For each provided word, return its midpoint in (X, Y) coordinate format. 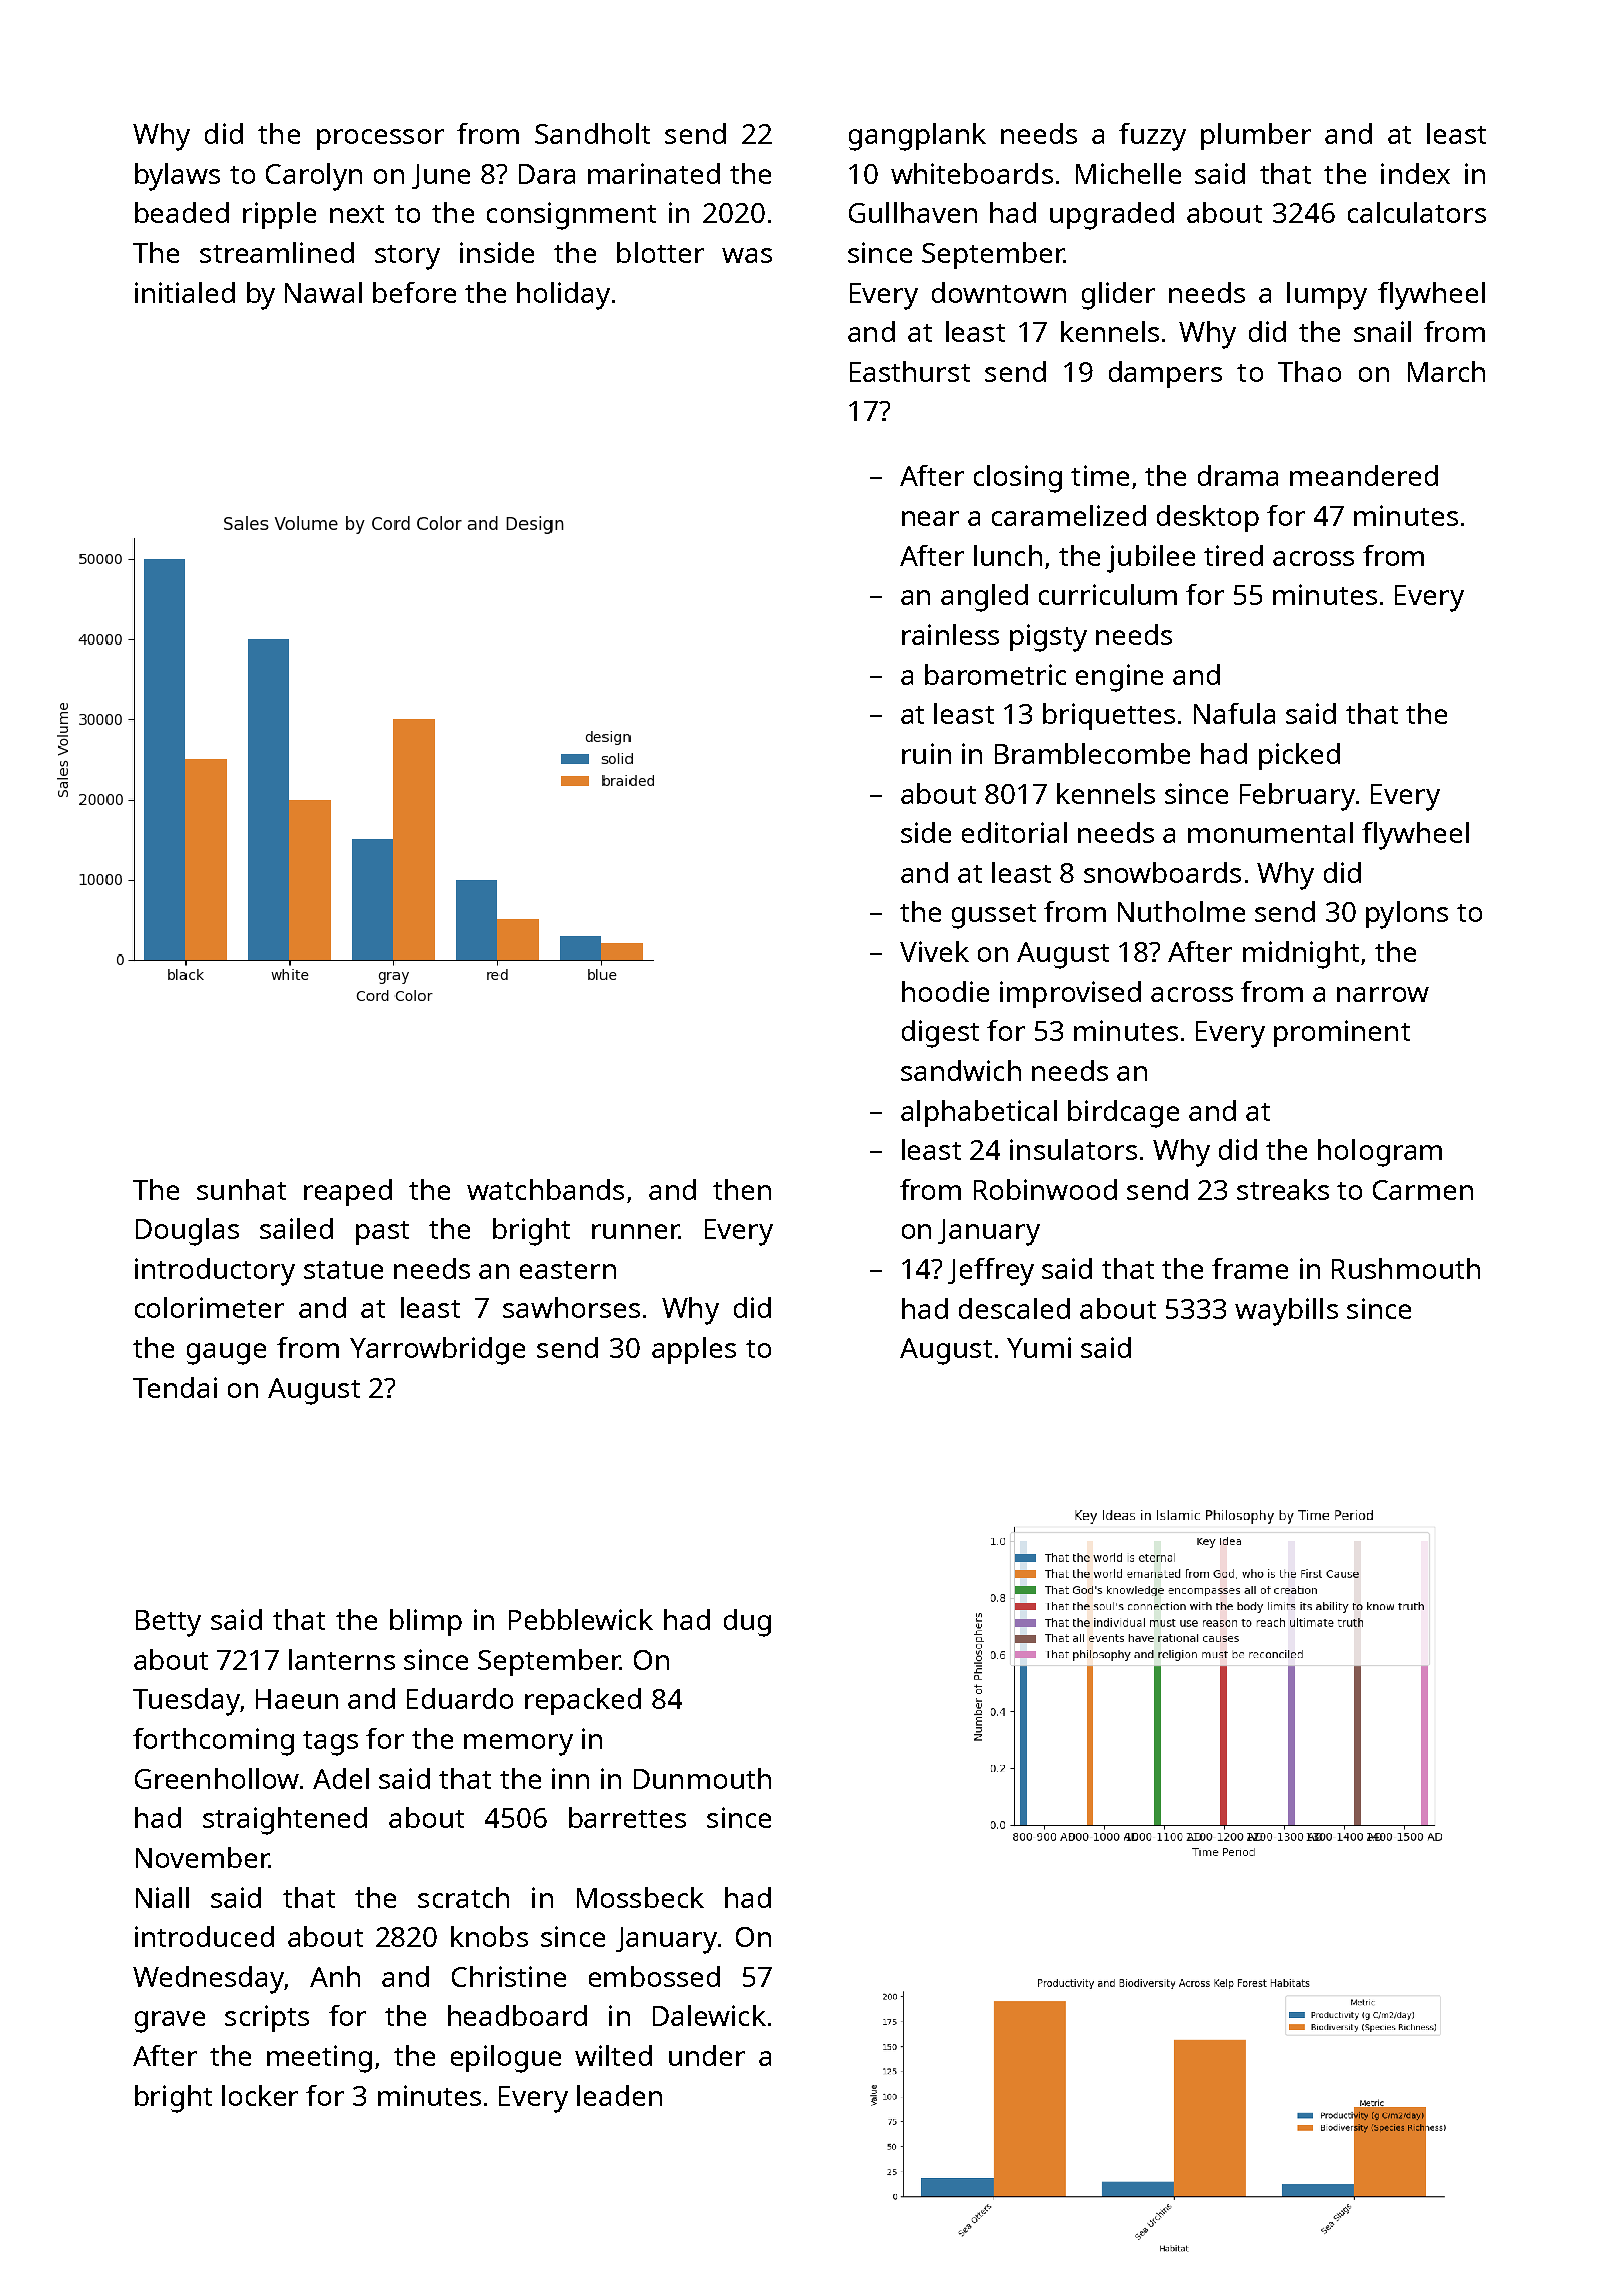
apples (694, 1350)
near (930, 518)
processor (380, 139)
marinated (654, 173)
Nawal (323, 292)
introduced (204, 1936)
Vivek (934, 951)
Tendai (175, 1387)
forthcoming (213, 1742)
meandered (1364, 475)
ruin (926, 753)
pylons (1407, 915)
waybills (1286, 1312)
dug (747, 1623)
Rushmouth (1406, 1268)
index (1415, 173)
